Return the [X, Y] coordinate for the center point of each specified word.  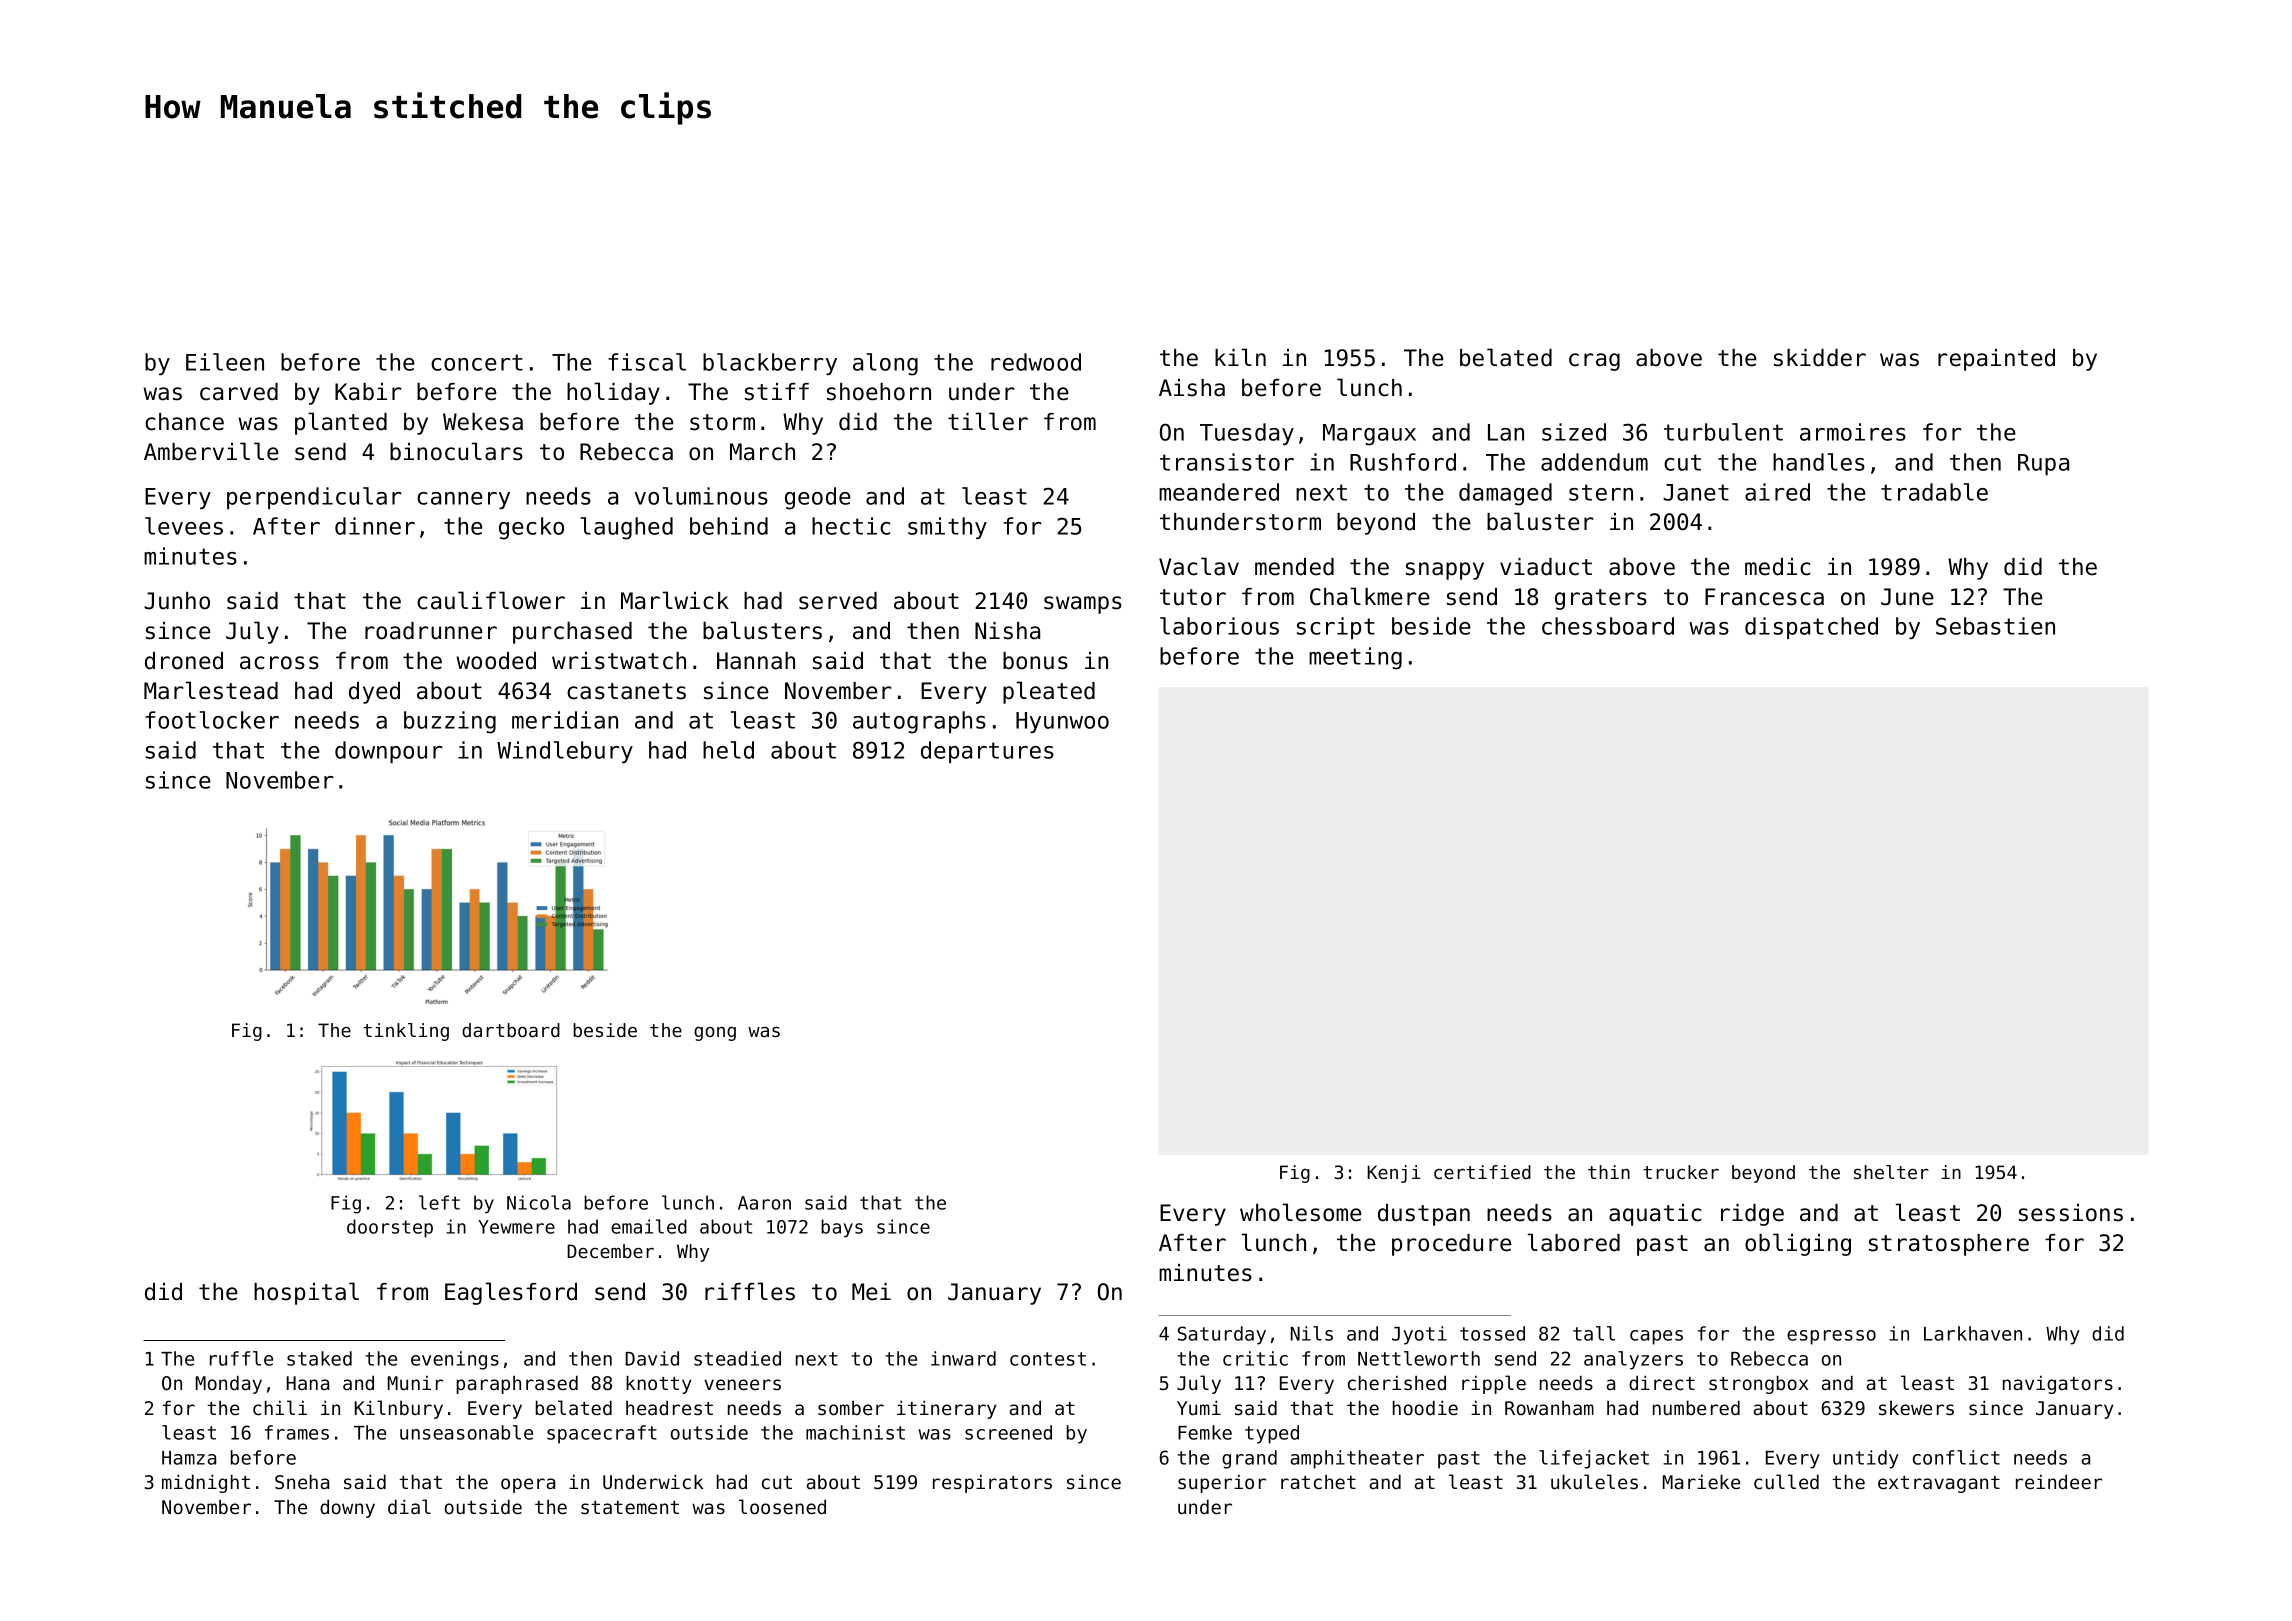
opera [528, 1485]
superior [1222, 1483]
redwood [1036, 362]
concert [477, 362]
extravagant [1939, 1484]
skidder [1820, 358]
